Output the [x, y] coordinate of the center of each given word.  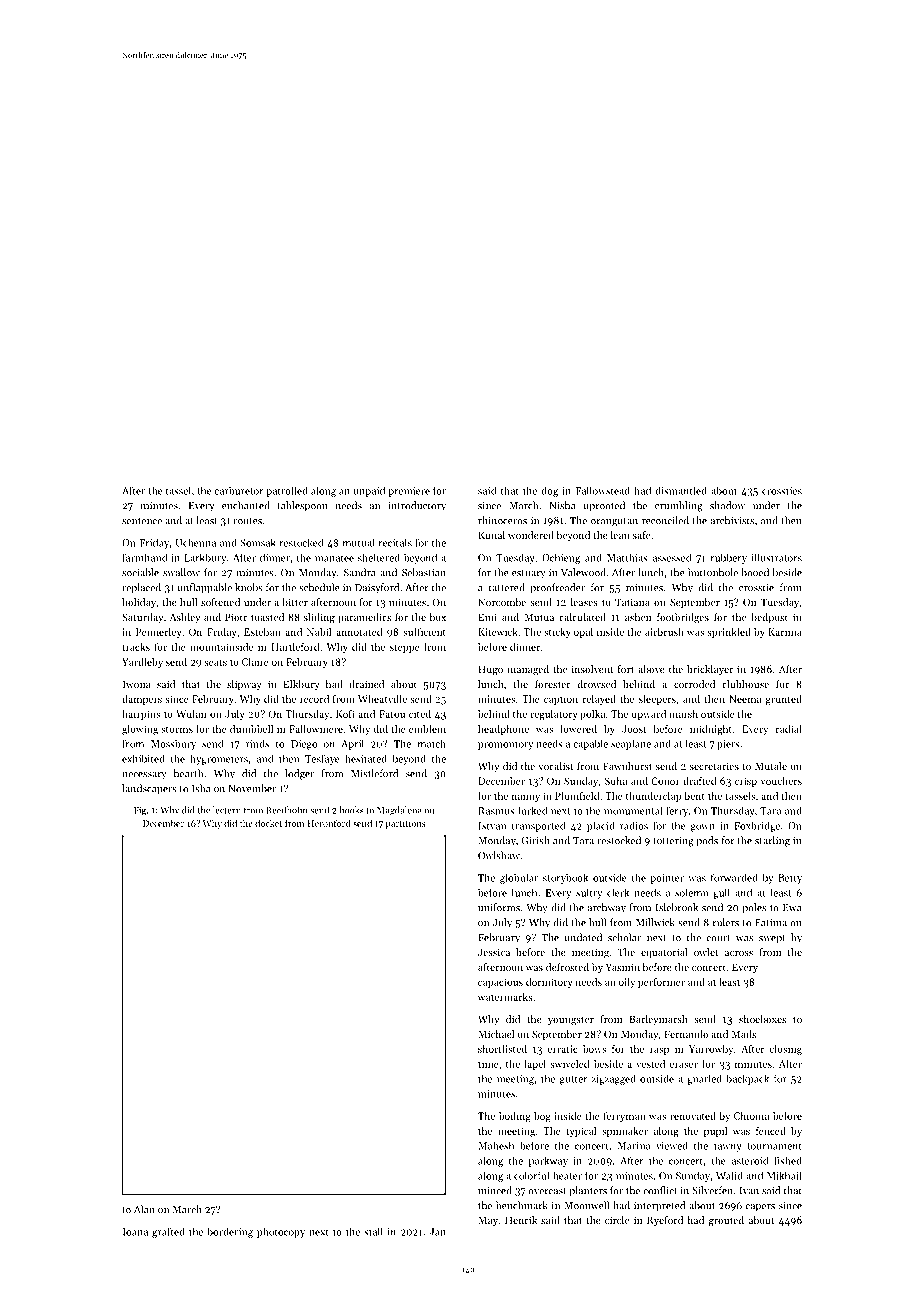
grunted [784, 700]
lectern [227, 810]
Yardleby [142, 663]
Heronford [329, 823]
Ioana [135, 1232]
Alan [144, 1209]
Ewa [792, 908]
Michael [496, 1034]
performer [661, 983]
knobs [249, 587]
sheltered [379, 557]
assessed [672, 557]
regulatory [554, 715]
